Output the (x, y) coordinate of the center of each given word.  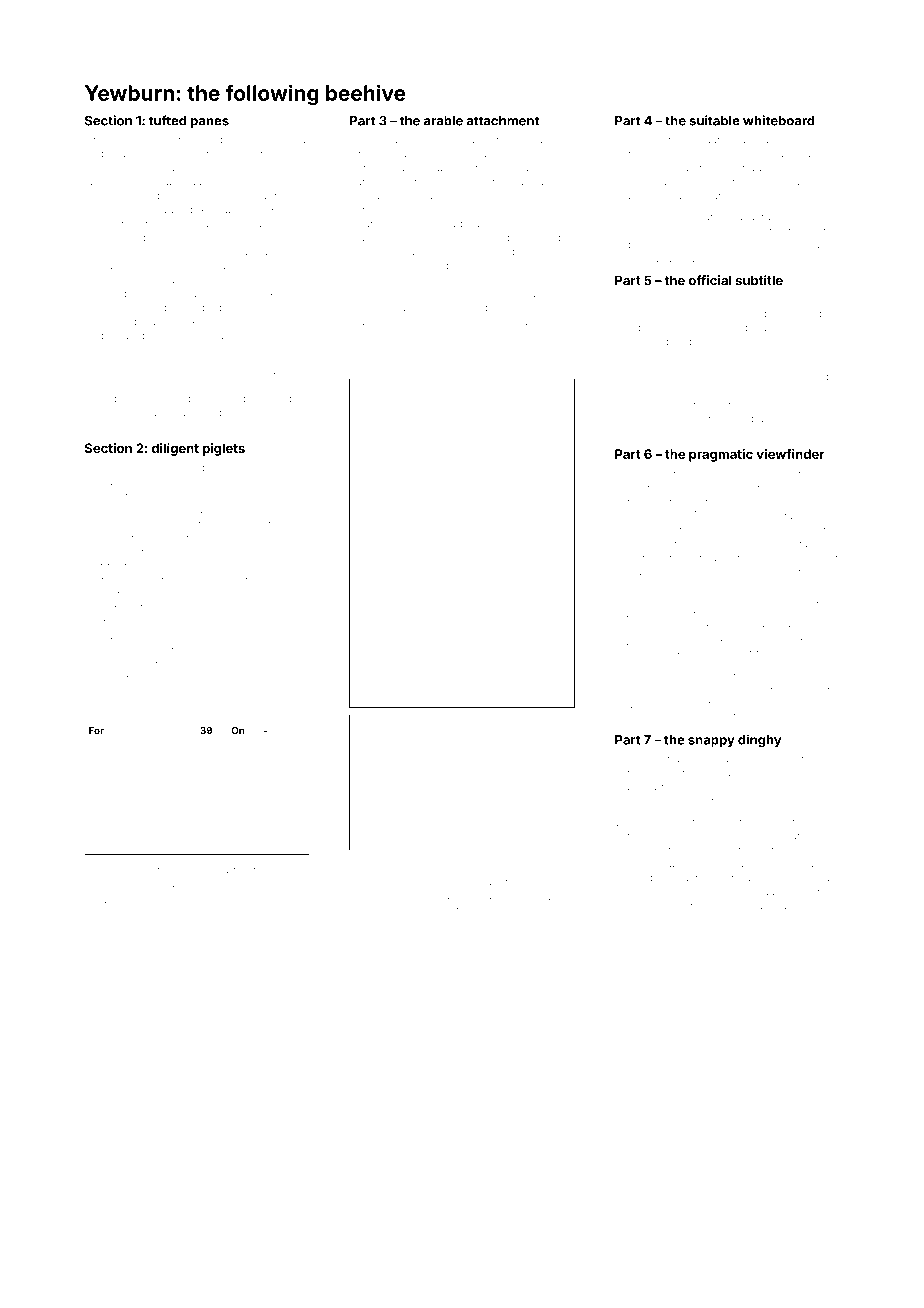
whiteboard (779, 120)
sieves (687, 572)
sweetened (276, 467)
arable (443, 121)
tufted (167, 120)
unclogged (183, 400)
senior (277, 904)
